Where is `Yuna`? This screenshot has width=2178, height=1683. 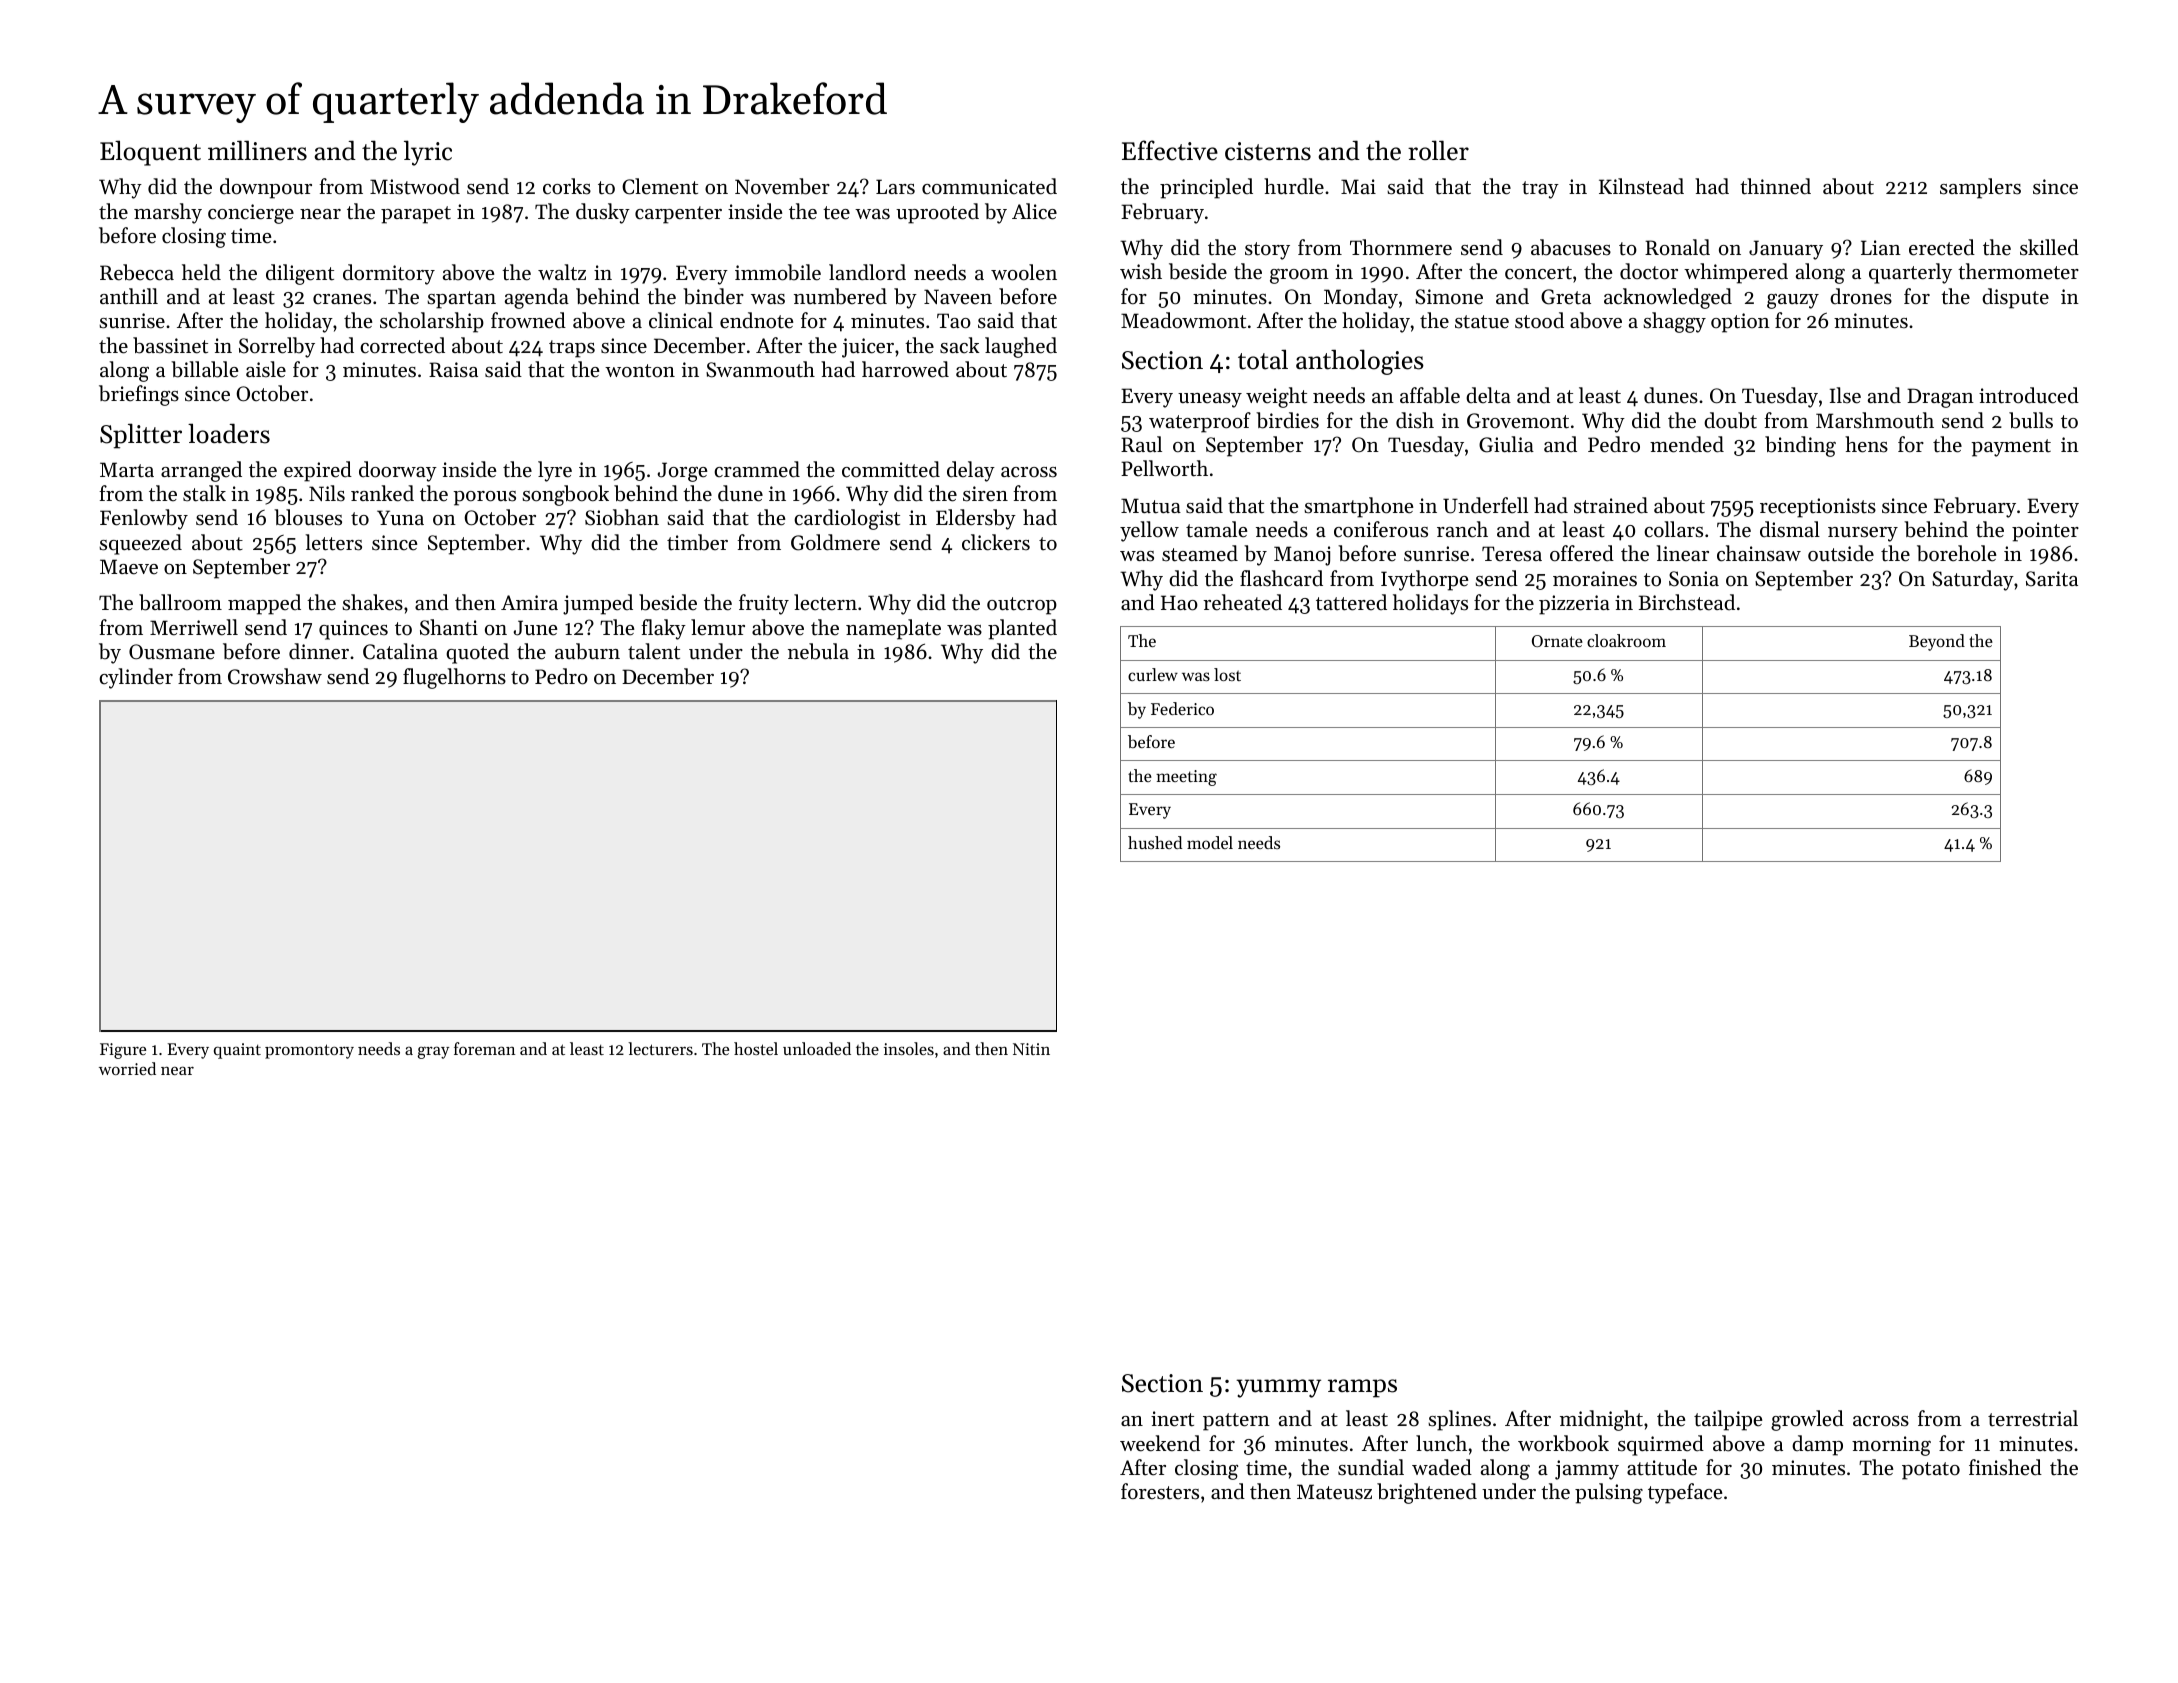 Yuna is located at coordinates (400, 517).
